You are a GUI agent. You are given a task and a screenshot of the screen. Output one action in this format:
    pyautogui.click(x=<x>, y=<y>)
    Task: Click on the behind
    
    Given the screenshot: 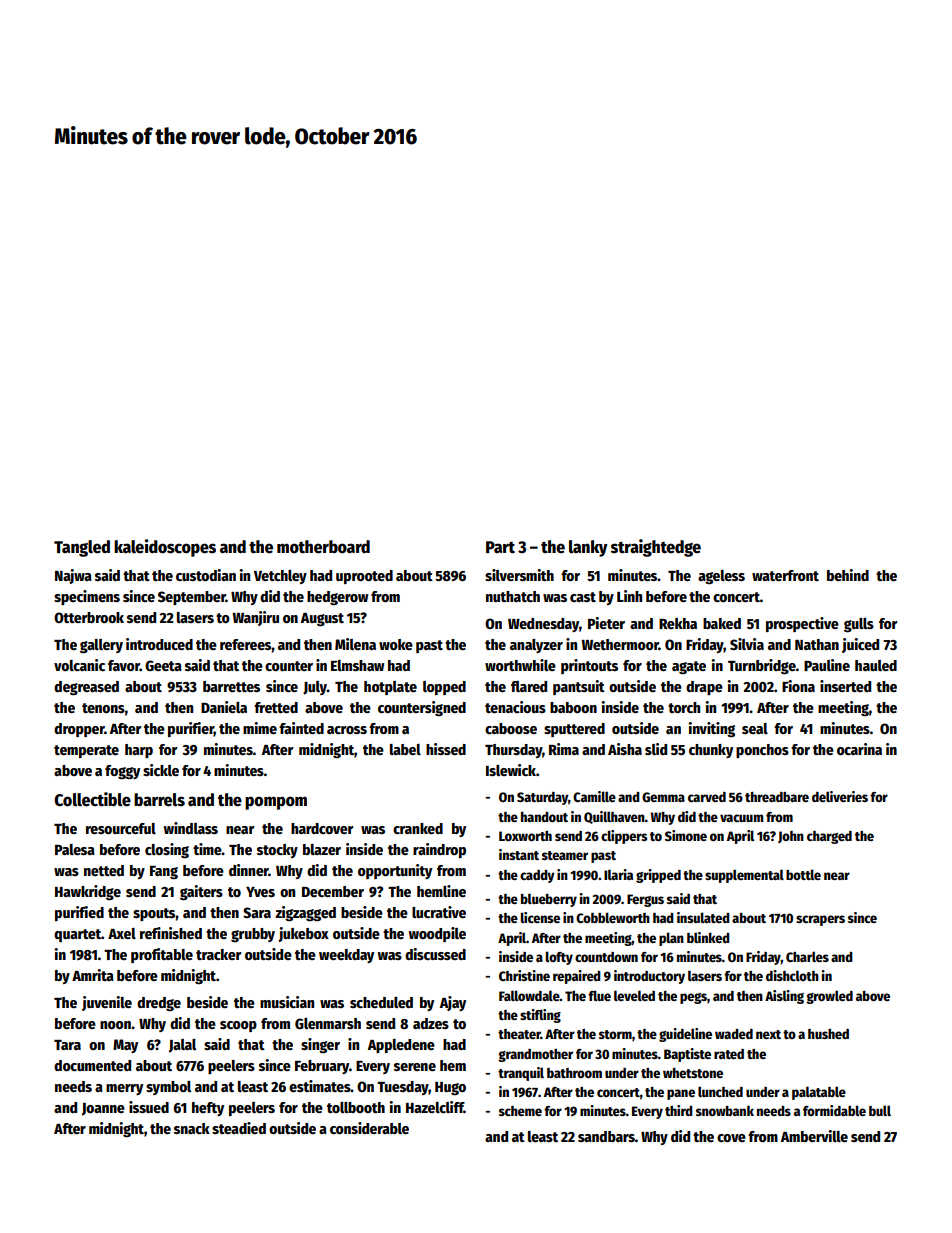 What is the action you would take?
    pyautogui.click(x=848, y=575)
